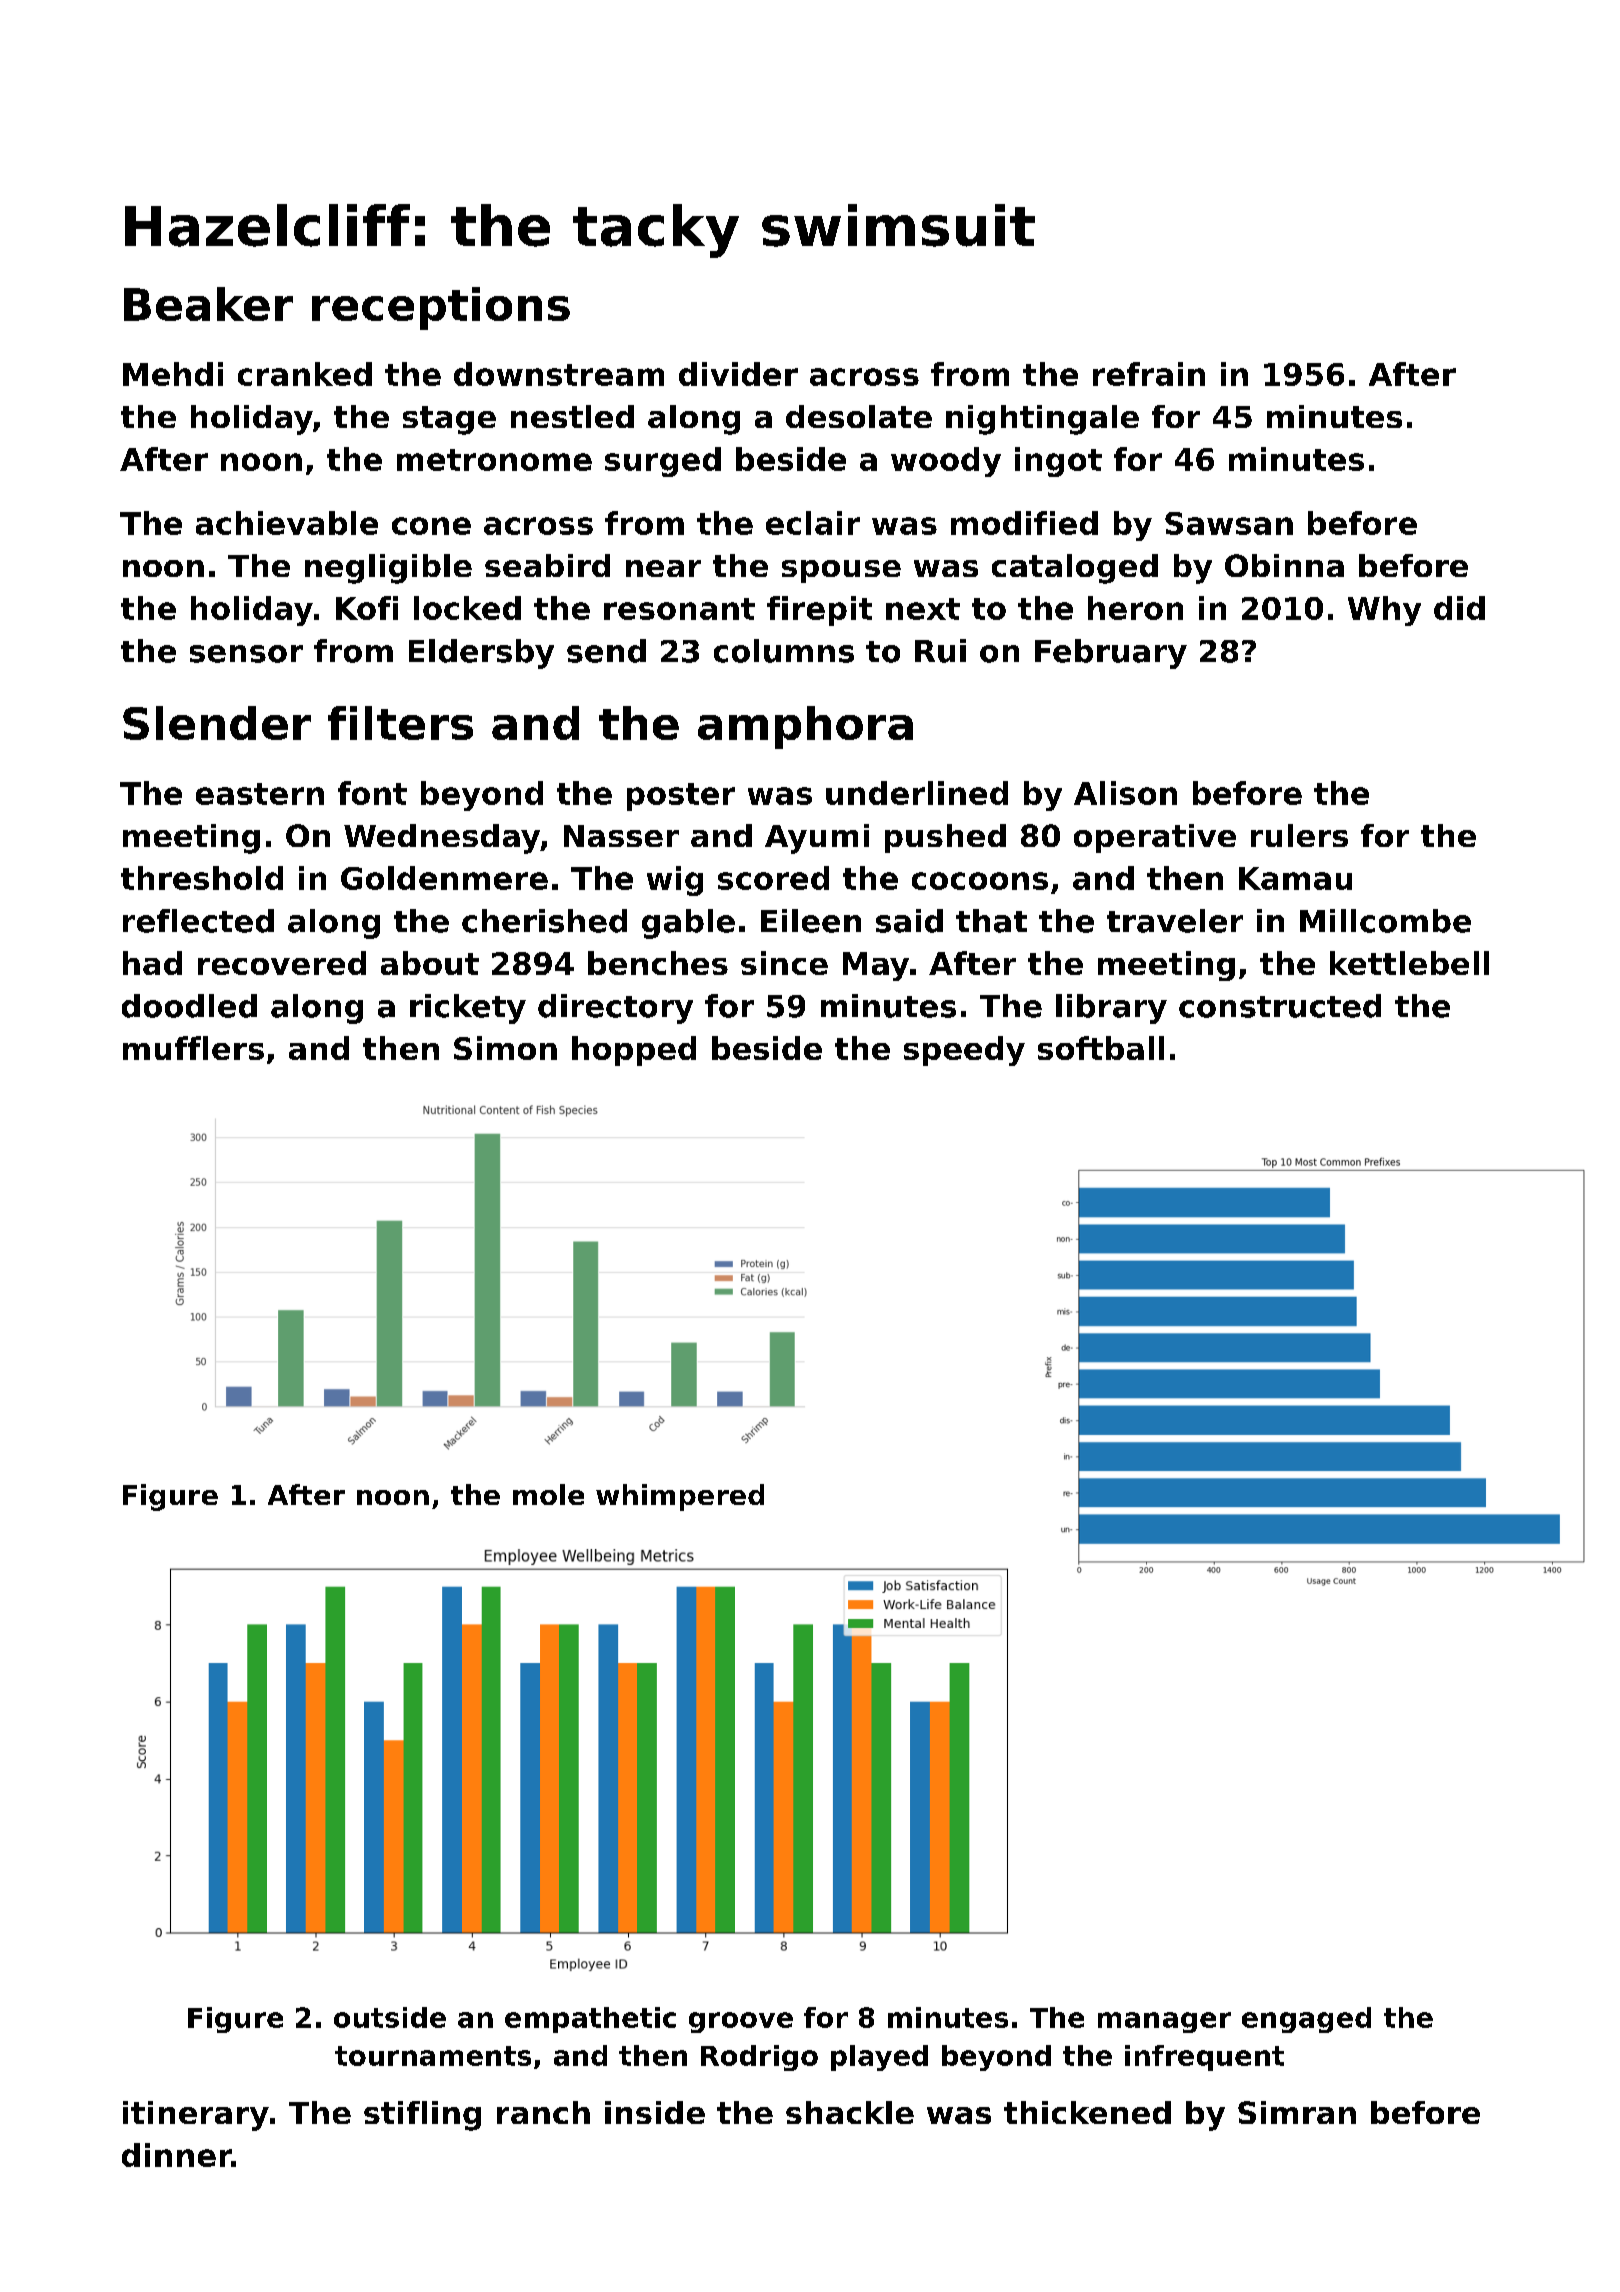  Describe the element at coordinates (494, 460) in the screenshot. I see `metronome` at that location.
